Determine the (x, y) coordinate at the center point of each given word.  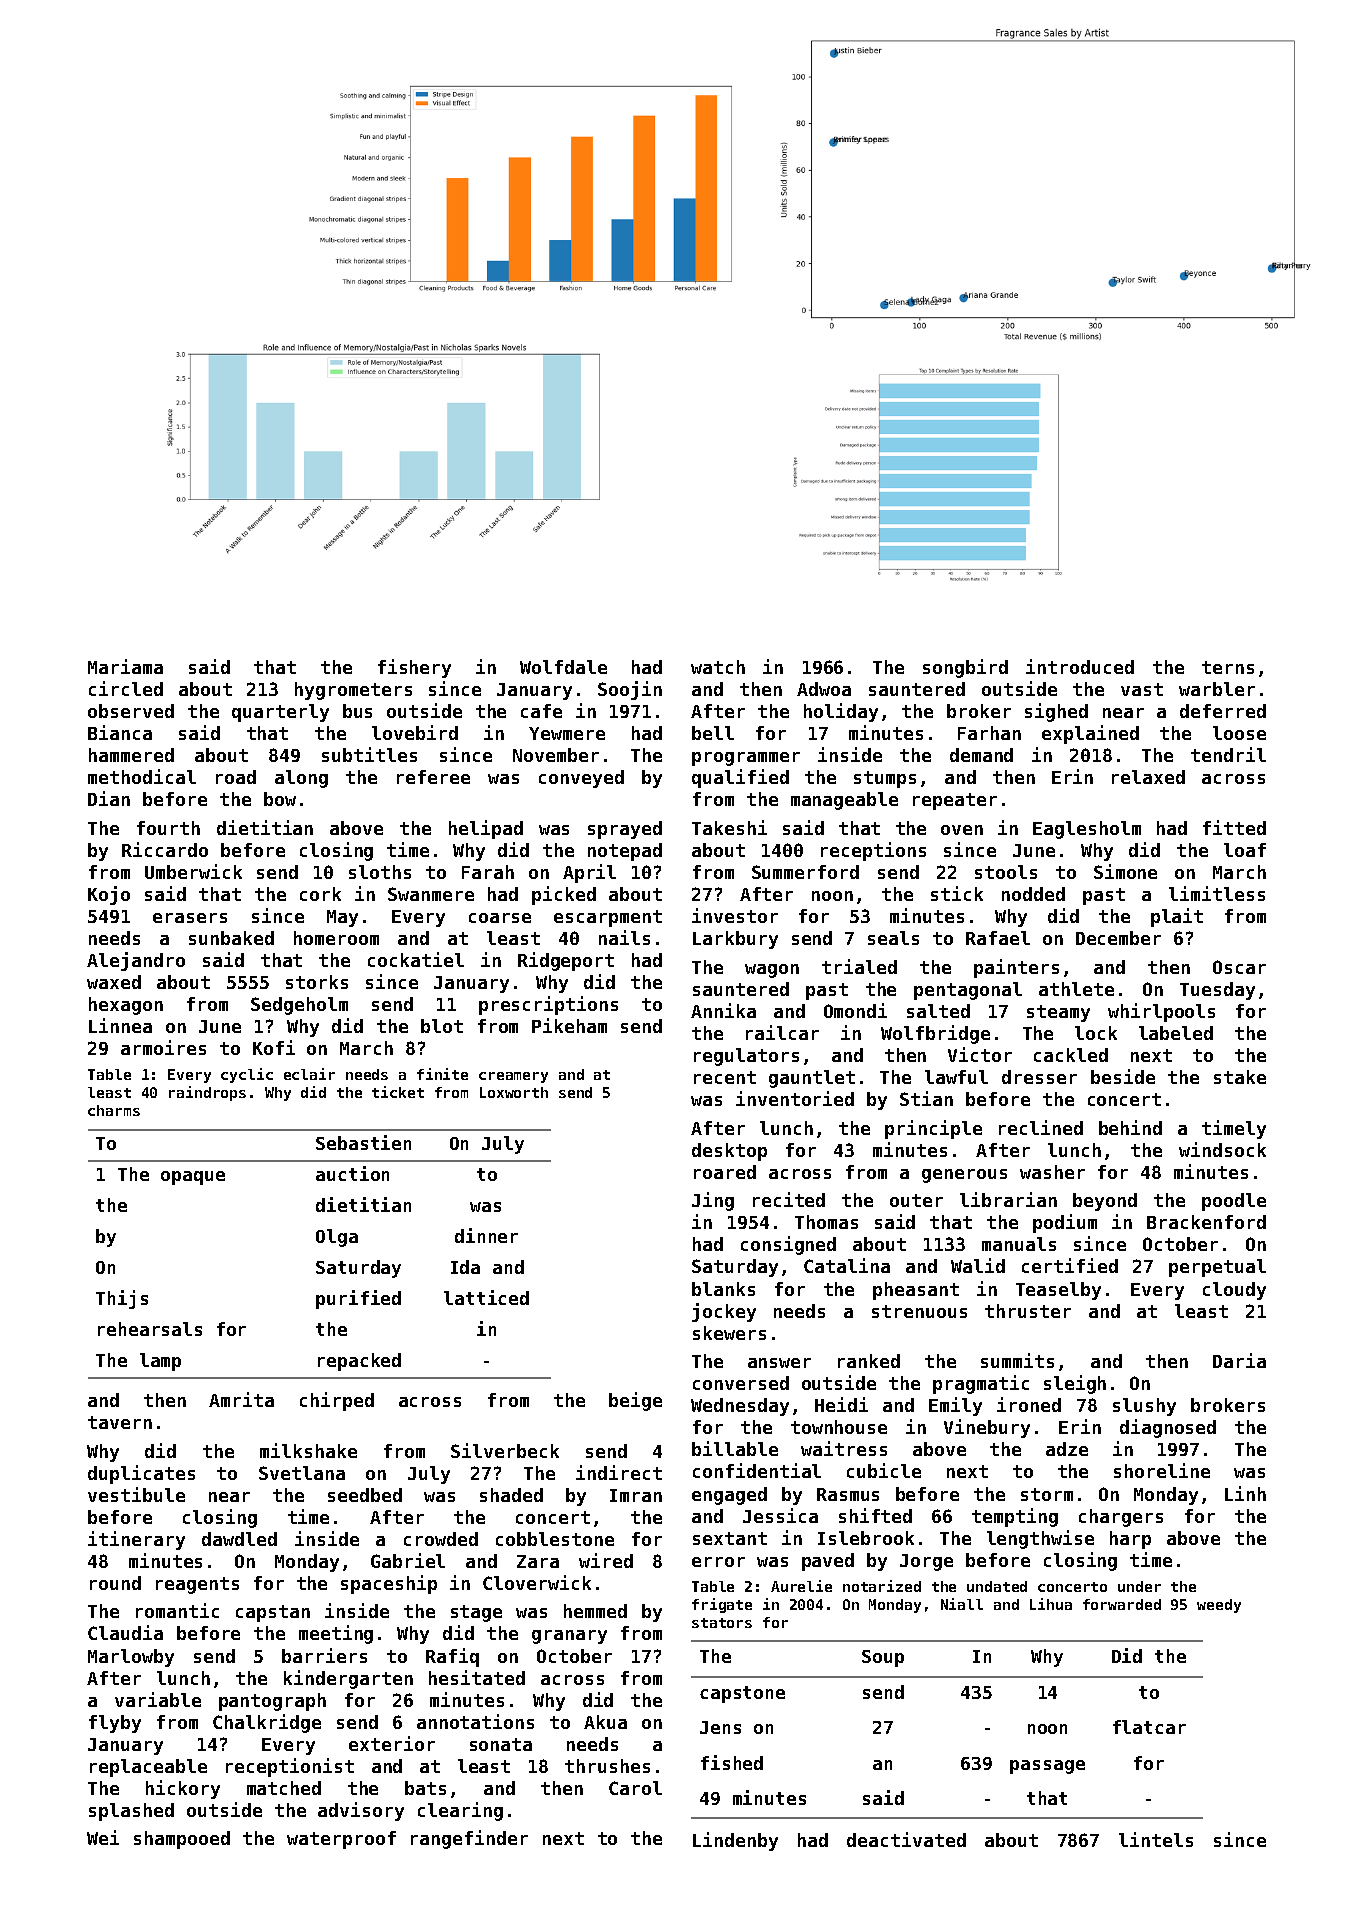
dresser (1039, 1077)
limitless (1217, 893)
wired (606, 1560)
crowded (441, 1539)
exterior (392, 1743)
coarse (500, 918)
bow (280, 799)
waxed (114, 982)
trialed (859, 966)
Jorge (926, 1562)
